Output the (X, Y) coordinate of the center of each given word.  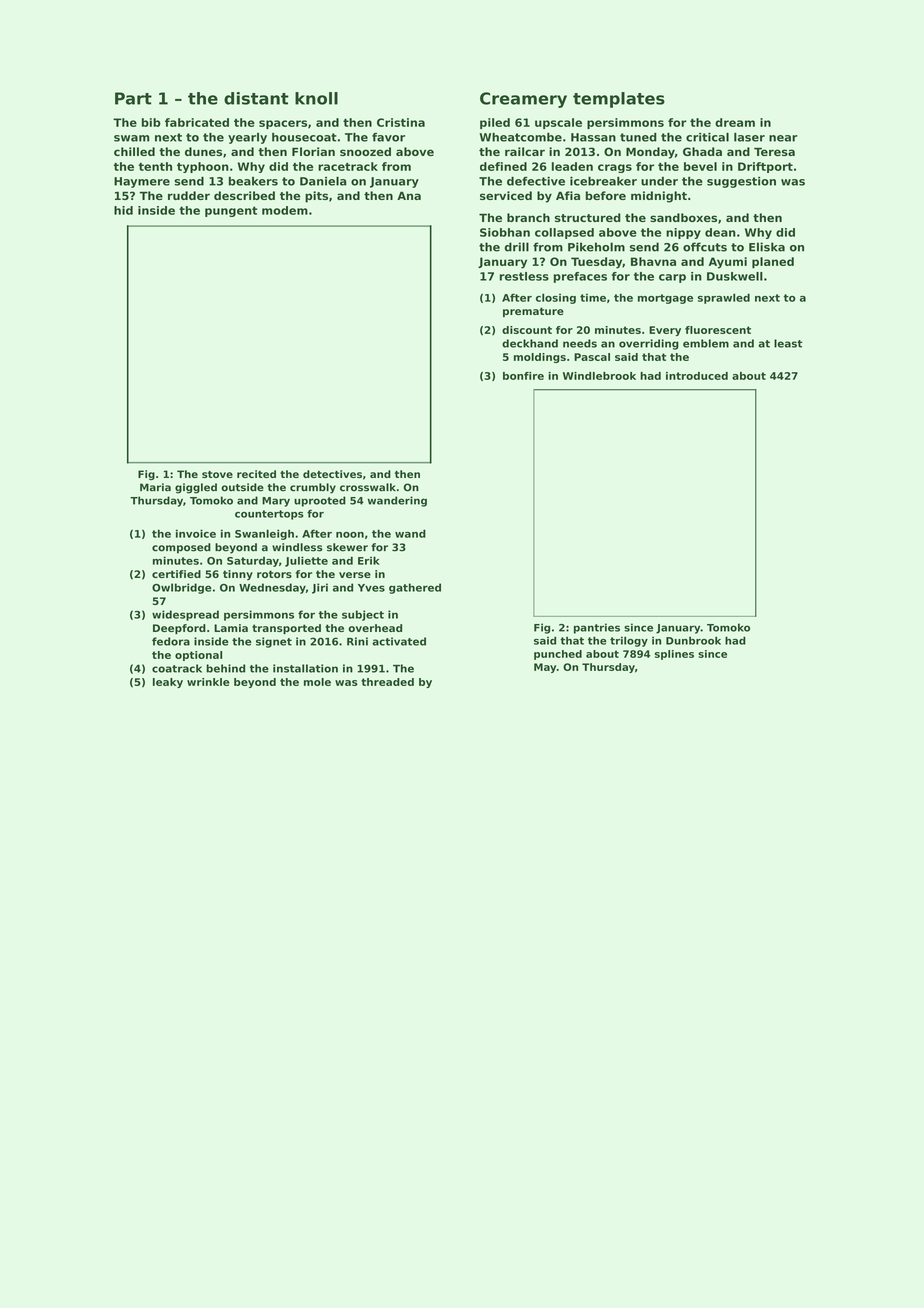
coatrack (177, 668)
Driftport (765, 167)
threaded (387, 682)
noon (350, 535)
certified (176, 574)
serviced (506, 195)
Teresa (774, 152)
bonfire (523, 376)
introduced (697, 376)
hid (123, 210)
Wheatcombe (520, 137)
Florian (313, 151)
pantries (597, 628)
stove (217, 474)
